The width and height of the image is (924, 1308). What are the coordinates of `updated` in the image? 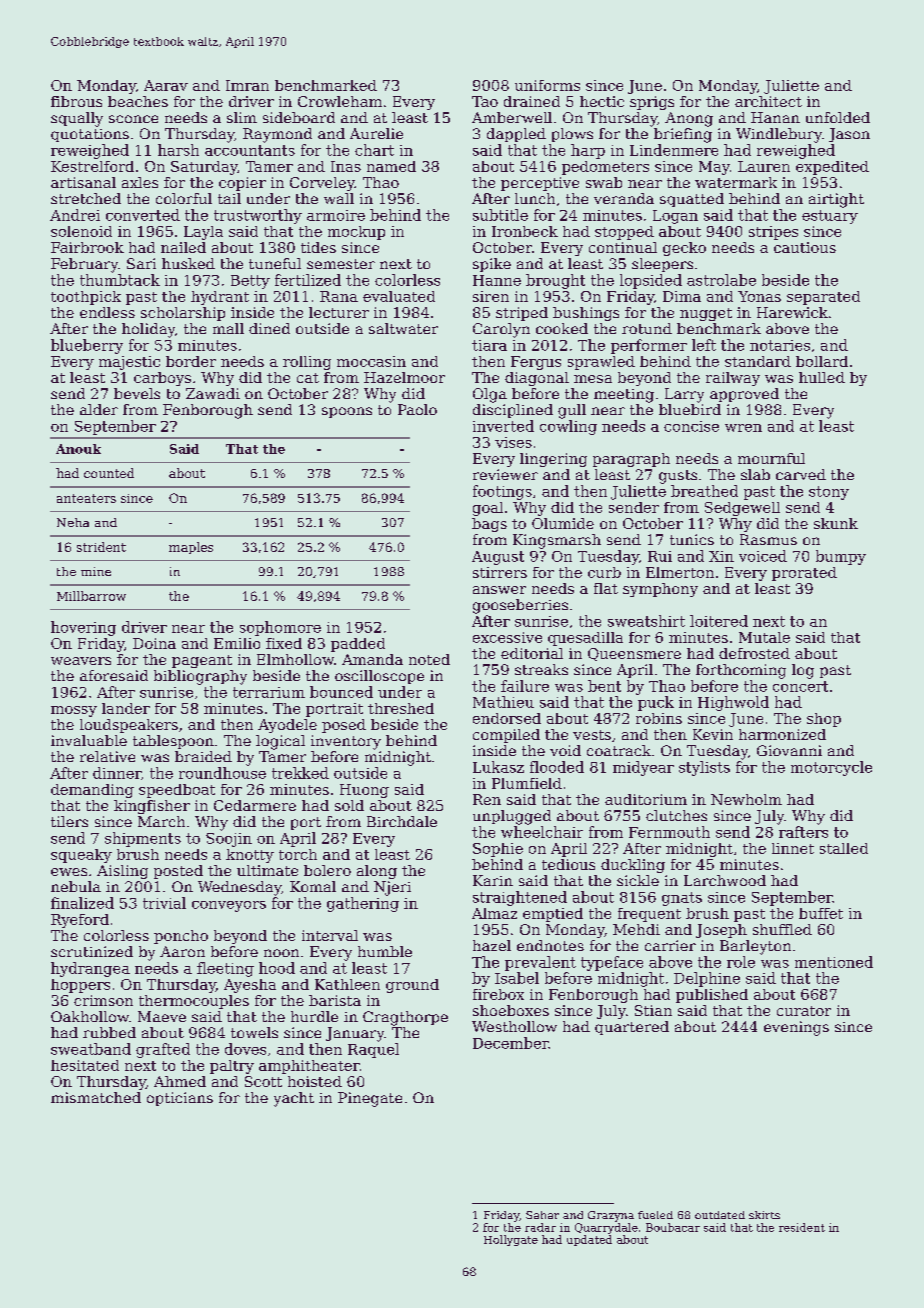 It's located at (589, 1240).
